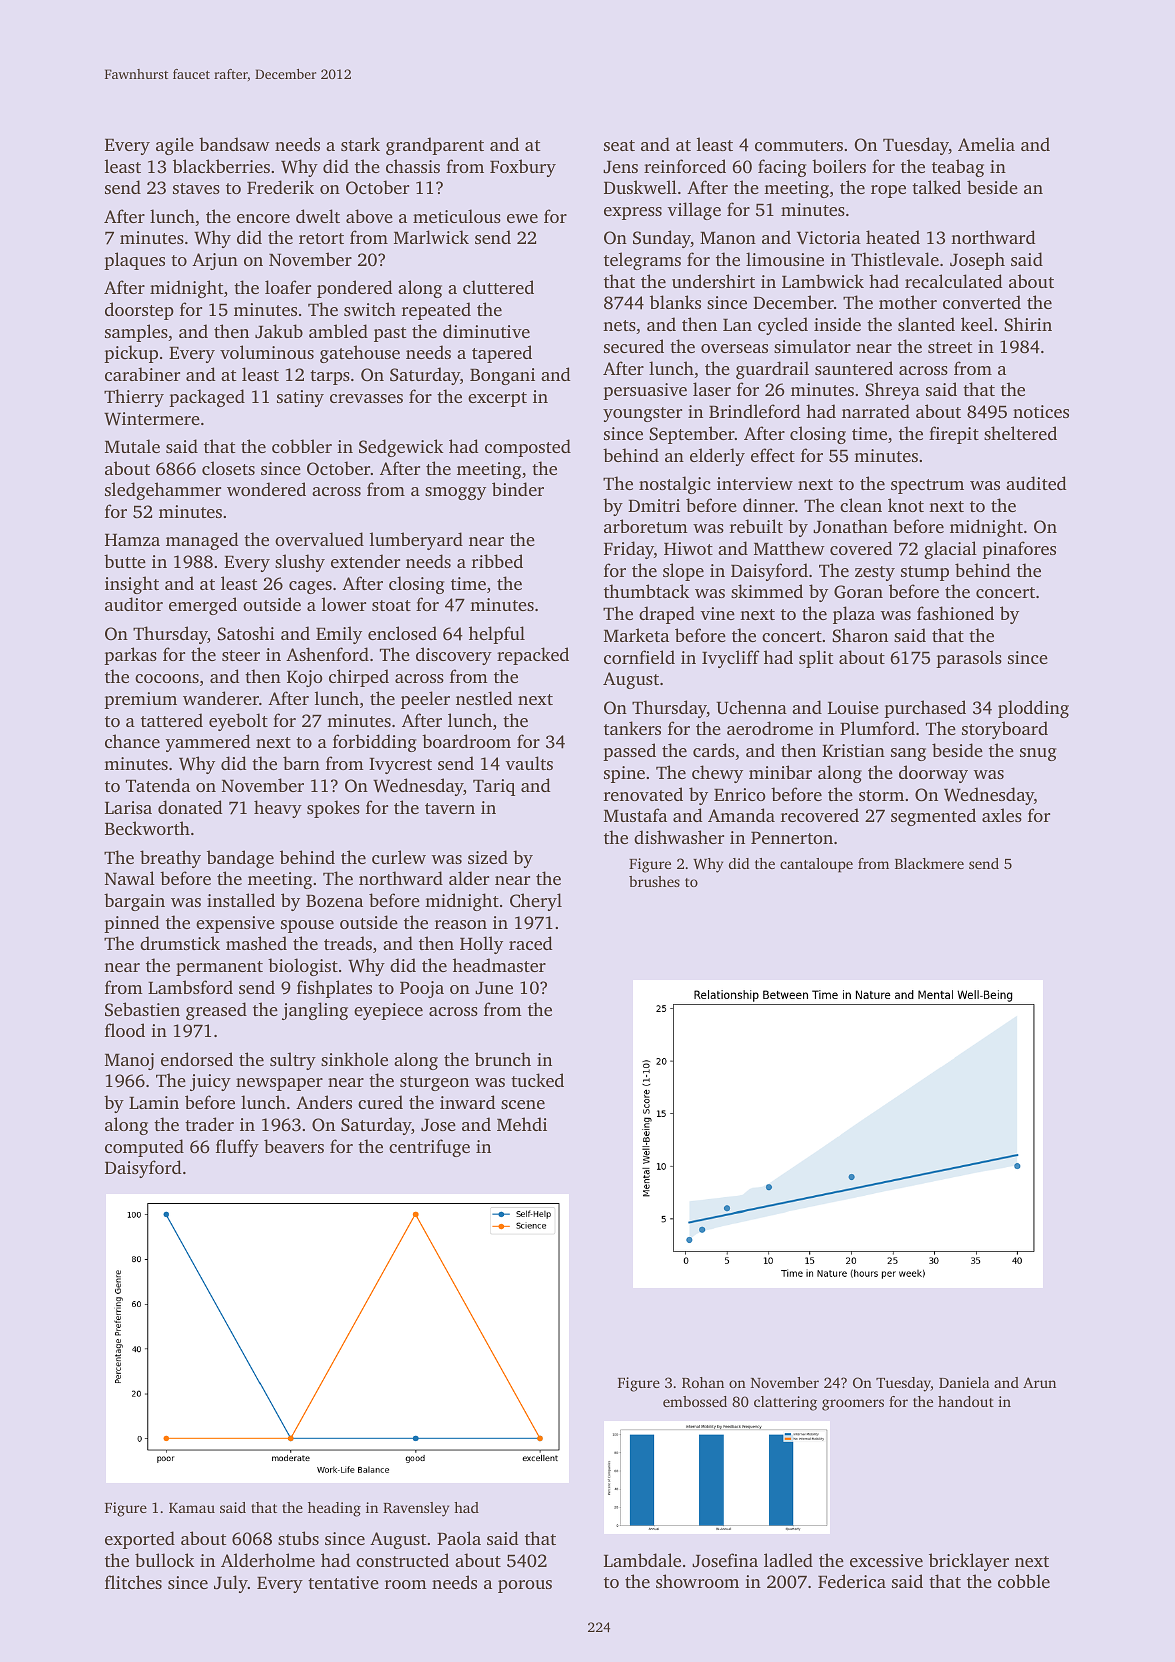 The image size is (1175, 1662). Describe the element at coordinates (839, 166) in the screenshot. I see `boilers` at that location.
